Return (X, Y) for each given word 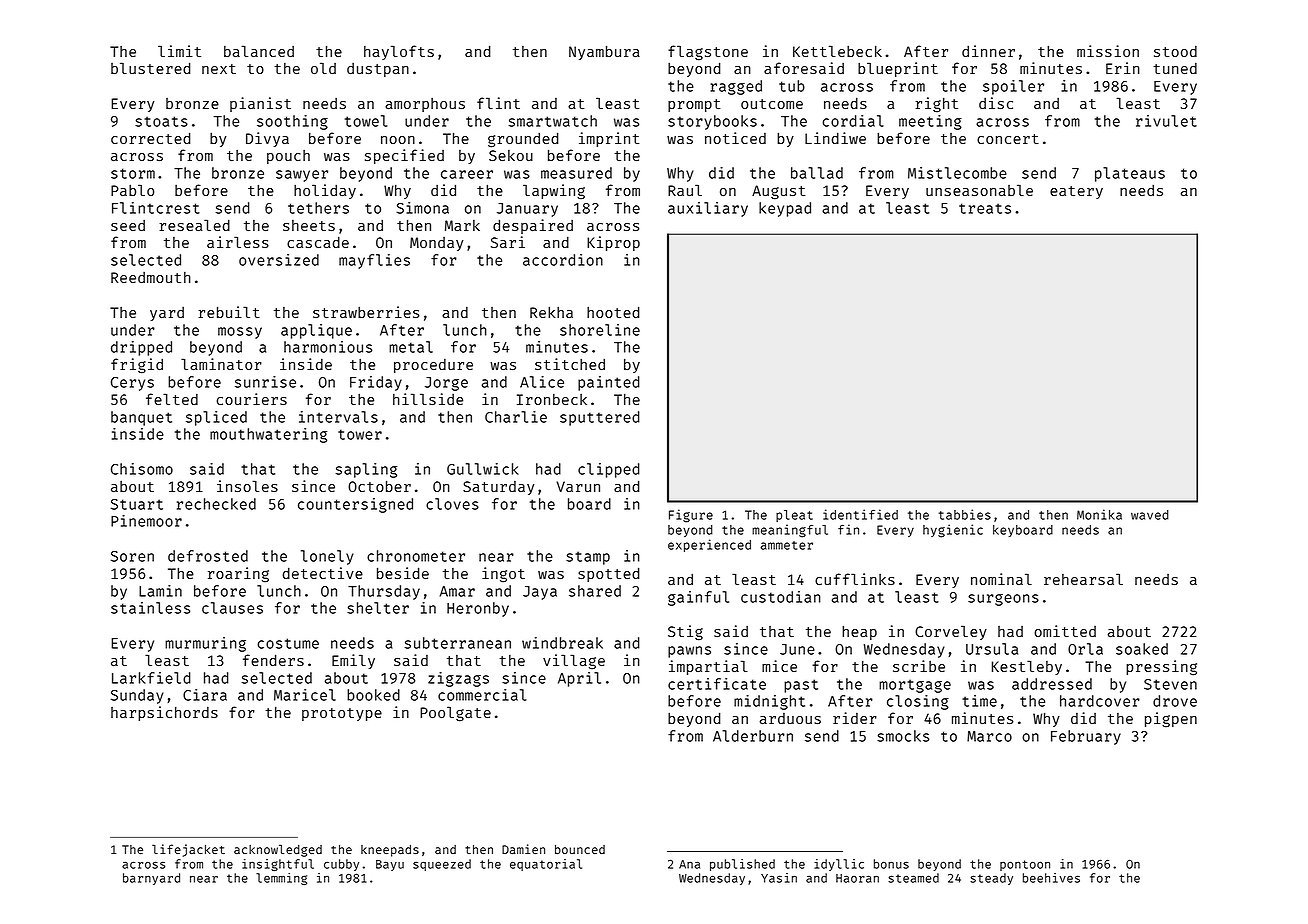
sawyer (302, 176)
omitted (1065, 631)
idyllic (839, 865)
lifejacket (188, 850)
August (778, 192)
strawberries (366, 312)
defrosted (208, 556)
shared (595, 591)
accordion (563, 260)
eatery (1076, 192)
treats (985, 208)
